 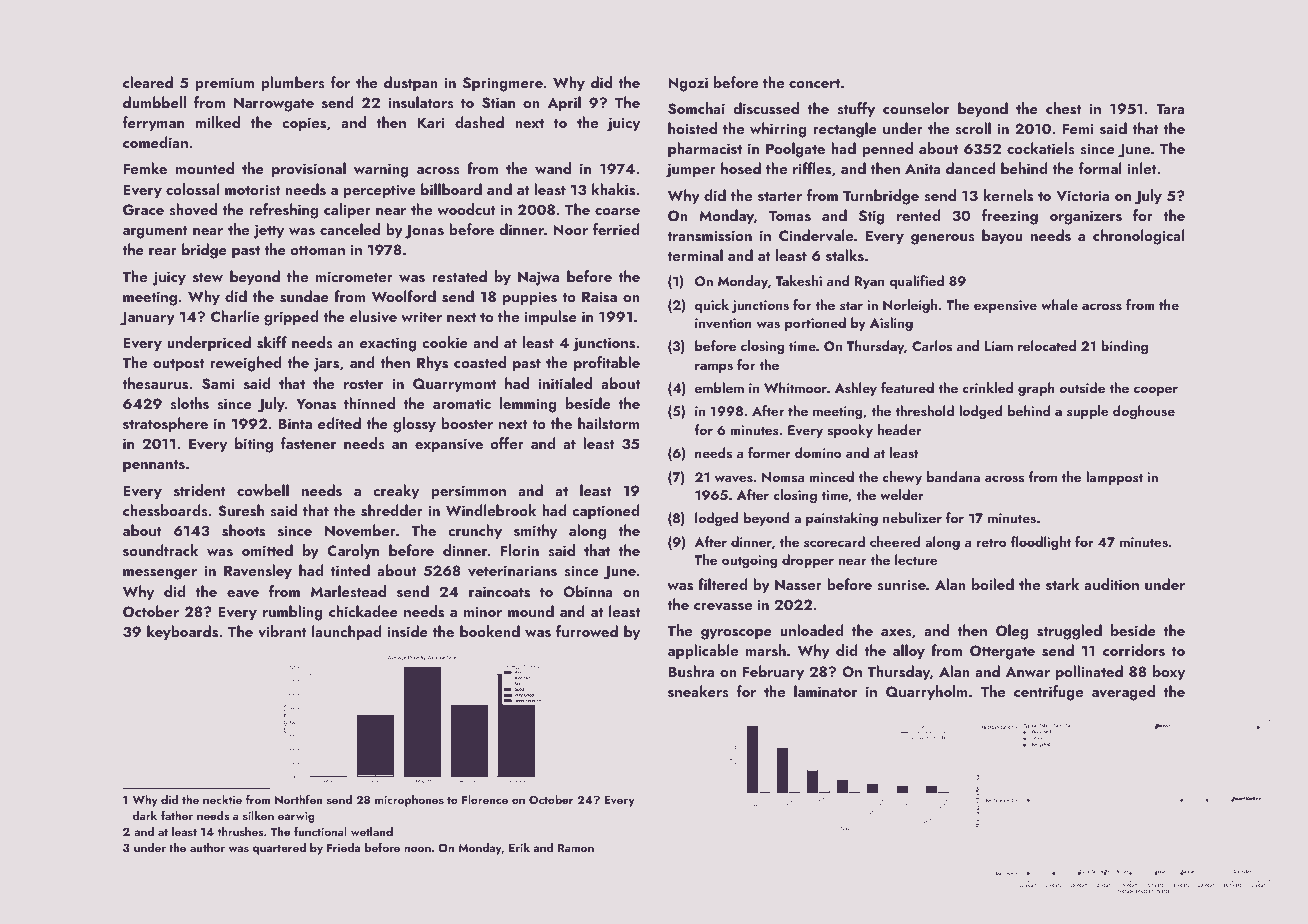 What do you see at coordinates (926, 692) in the screenshot?
I see `Quarryholm` at bounding box center [926, 692].
